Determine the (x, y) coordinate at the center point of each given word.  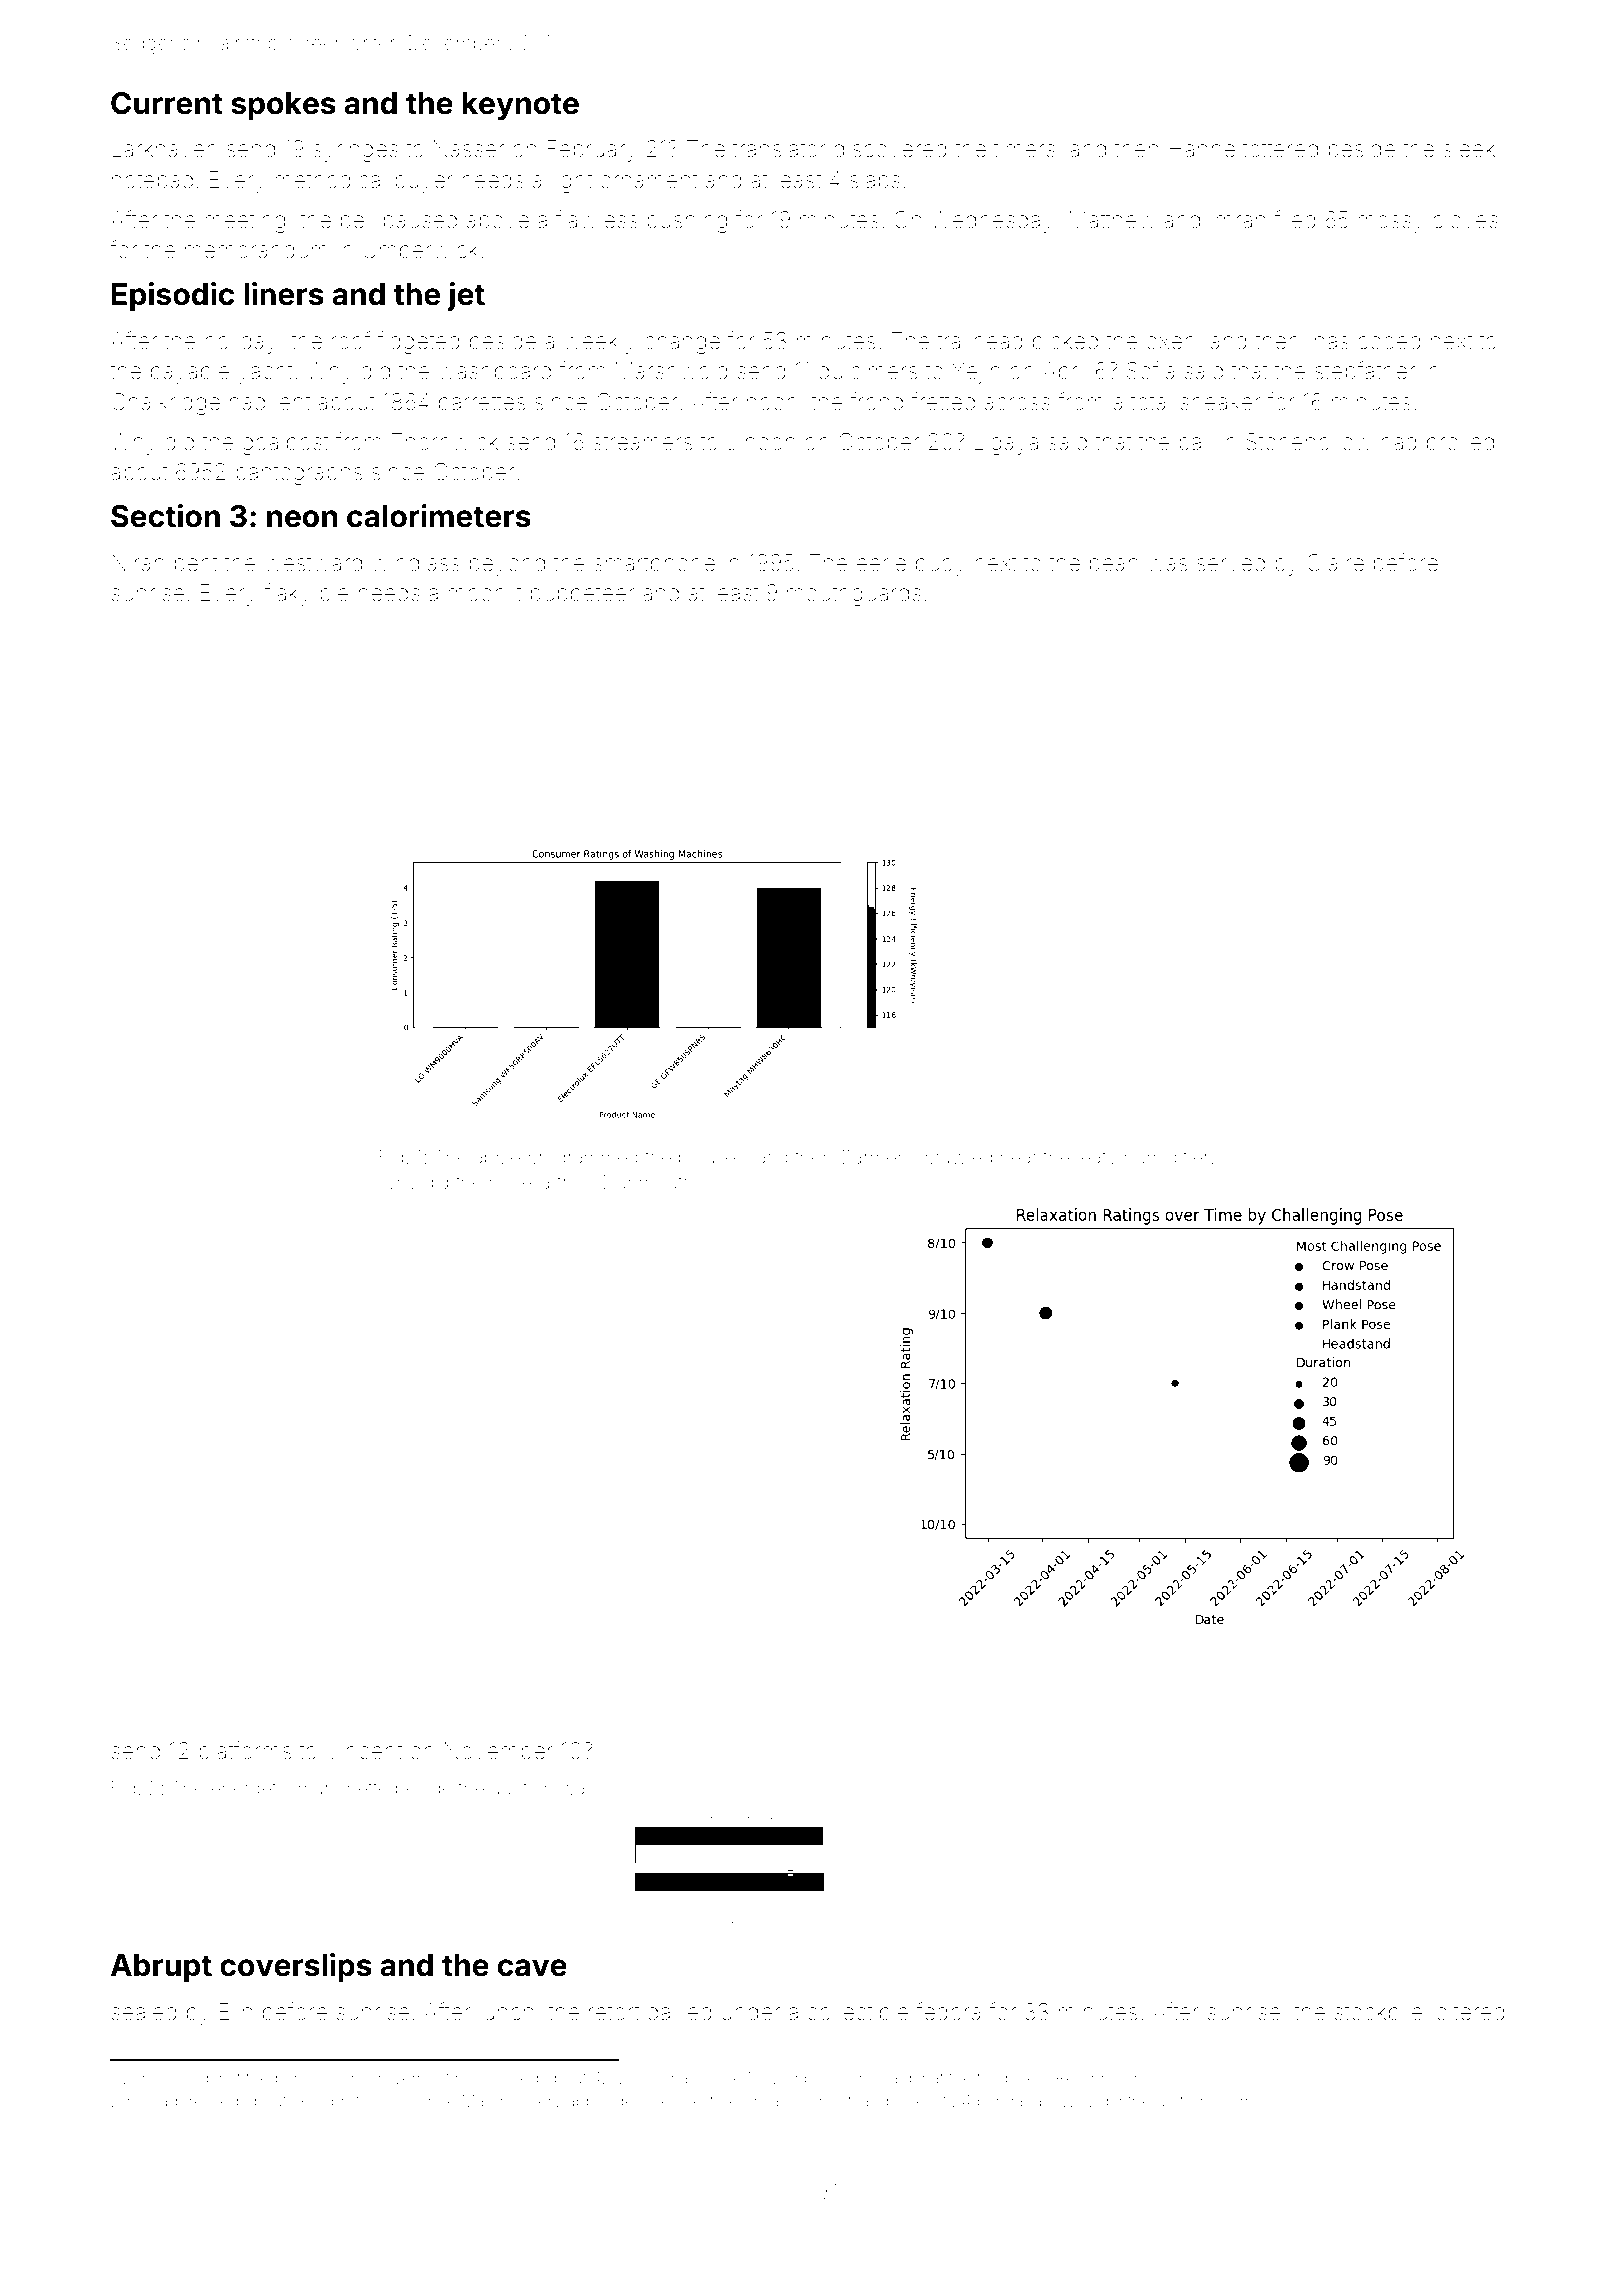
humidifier (1167, 1156)
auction (522, 1788)
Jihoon (761, 441)
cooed (1389, 341)
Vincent (363, 1751)
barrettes (482, 402)
